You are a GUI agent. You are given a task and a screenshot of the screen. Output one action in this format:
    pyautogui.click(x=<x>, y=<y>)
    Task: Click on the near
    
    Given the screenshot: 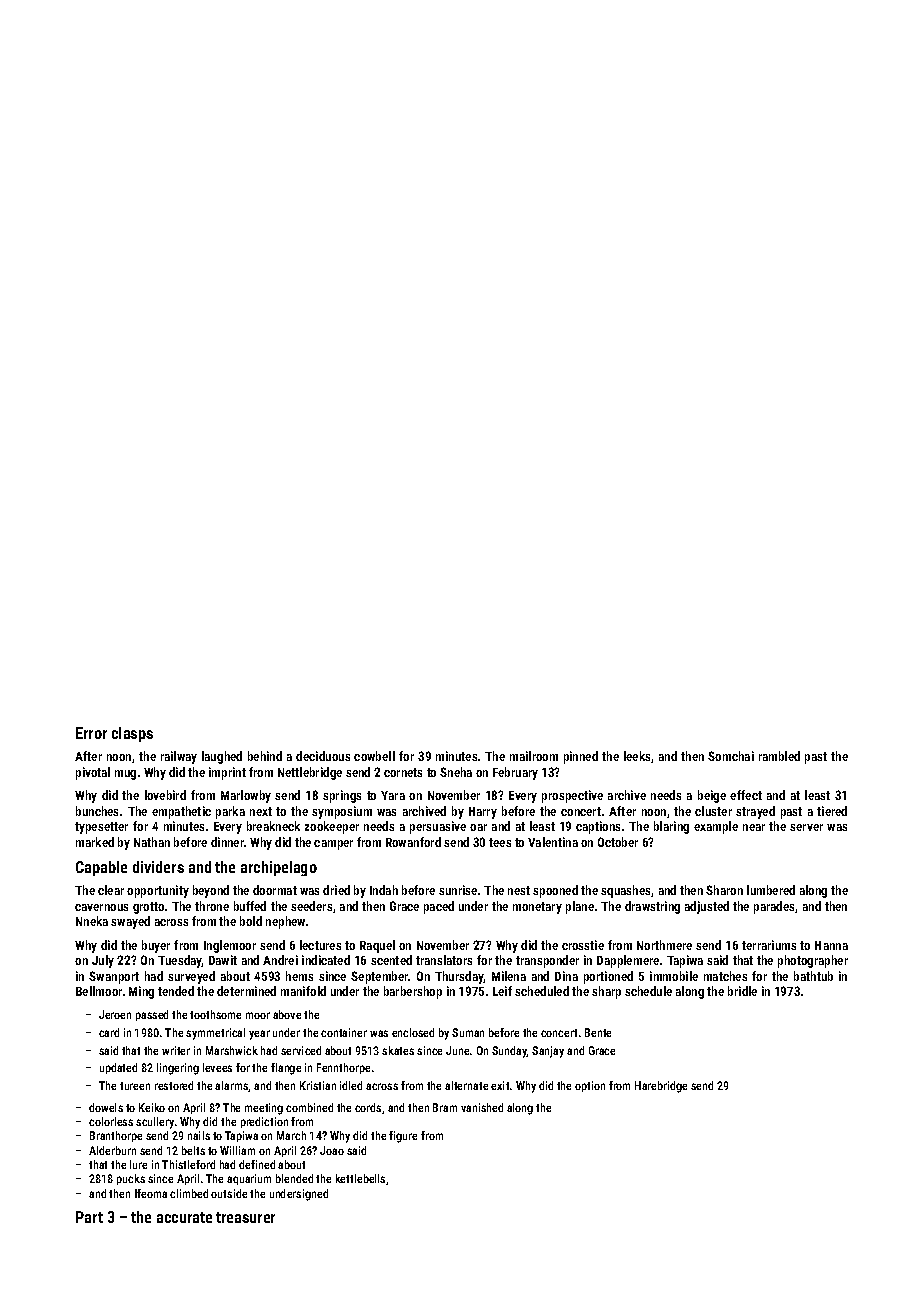 What is the action you would take?
    pyautogui.click(x=754, y=827)
